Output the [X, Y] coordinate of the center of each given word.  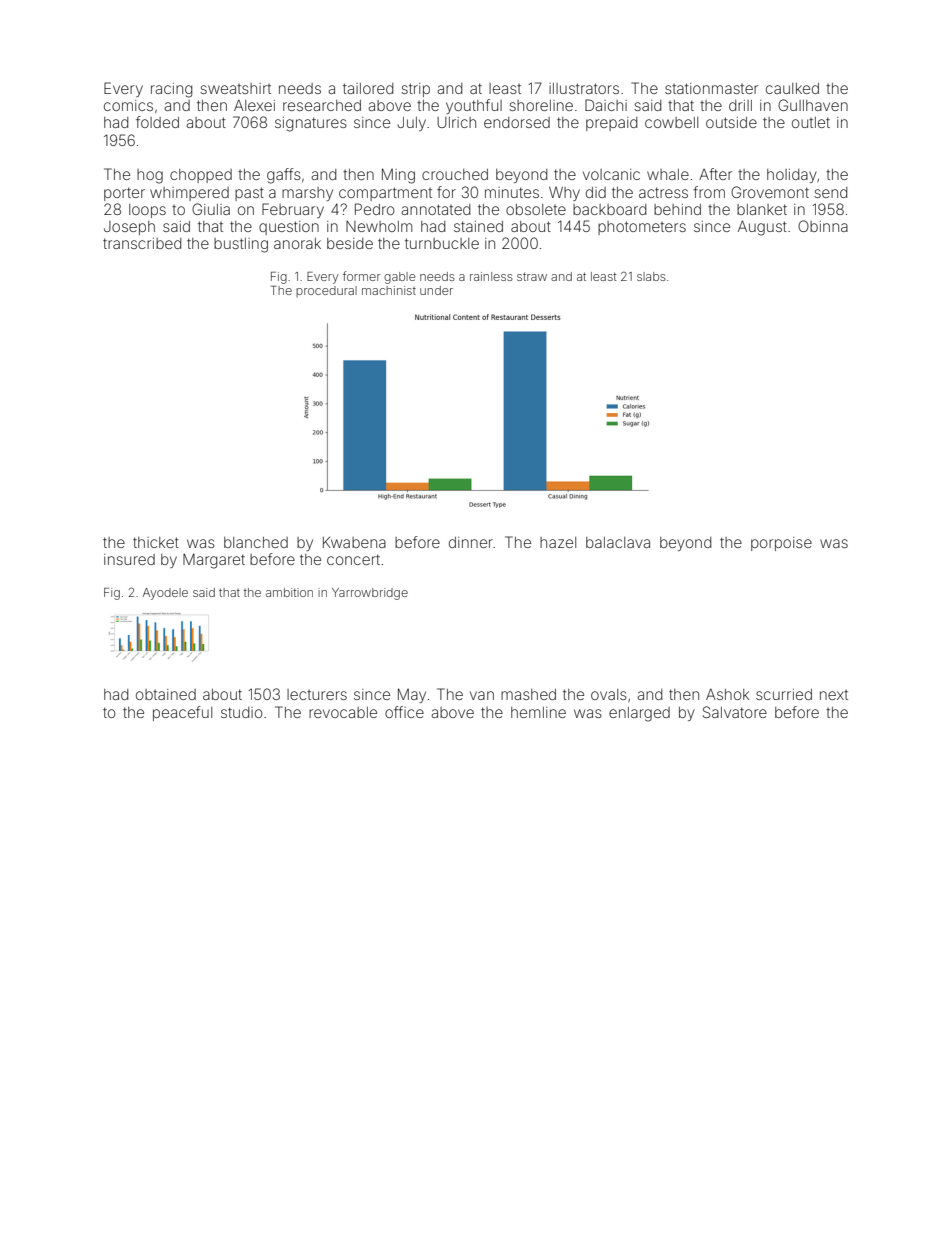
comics [128, 105]
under [436, 290]
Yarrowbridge [370, 594]
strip [415, 90]
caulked [792, 88]
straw [532, 276]
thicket [156, 542]
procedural [326, 291]
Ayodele [165, 594]
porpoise [781, 544]
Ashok [727, 694]
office [404, 712]
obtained [166, 694]
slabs [651, 276]
